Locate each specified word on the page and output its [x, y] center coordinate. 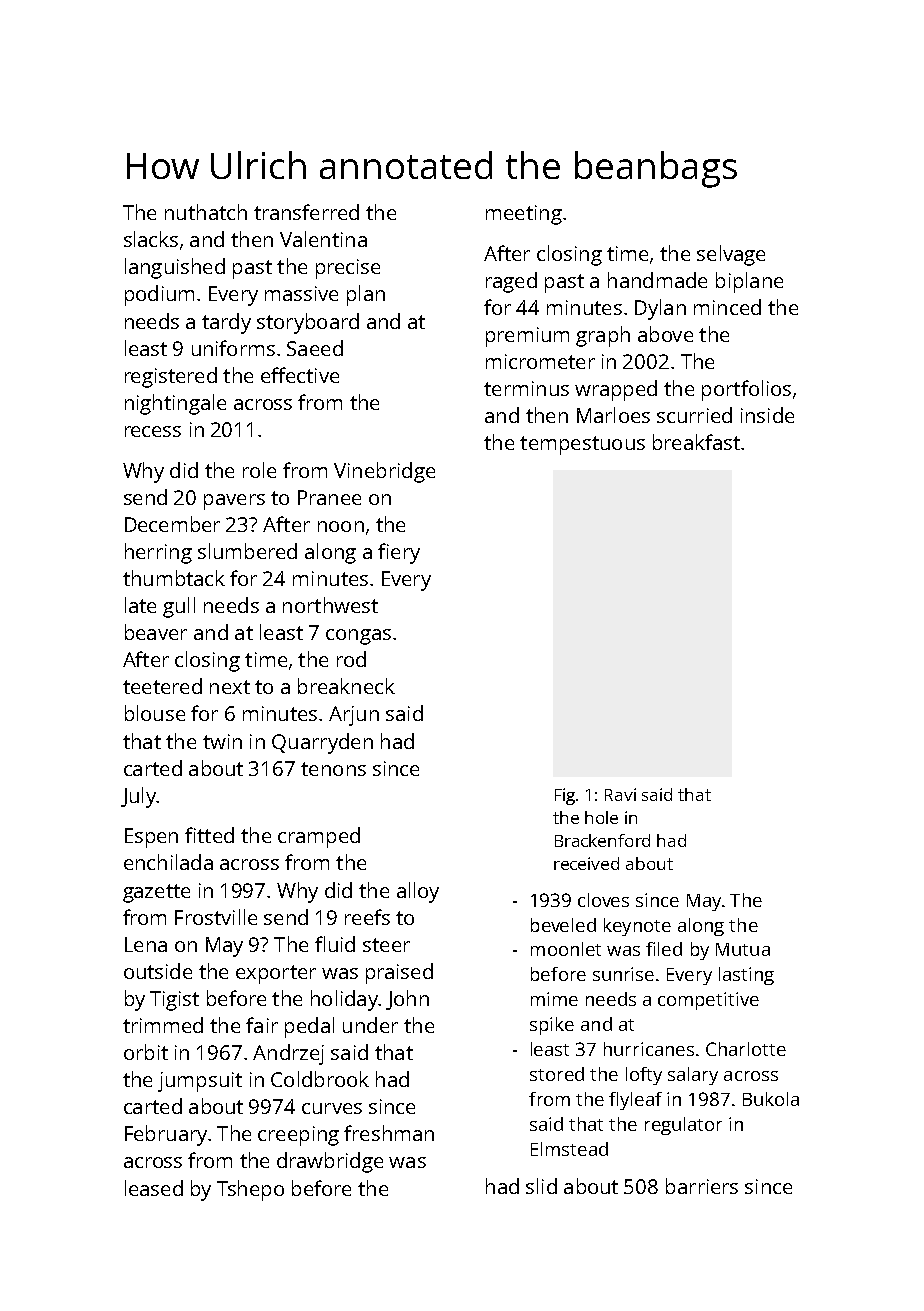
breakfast [696, 442]
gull [179, 607]
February [166, 1135]
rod [351, 659]
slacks [151, 239]
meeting [524, 215]
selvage [731, 255]
